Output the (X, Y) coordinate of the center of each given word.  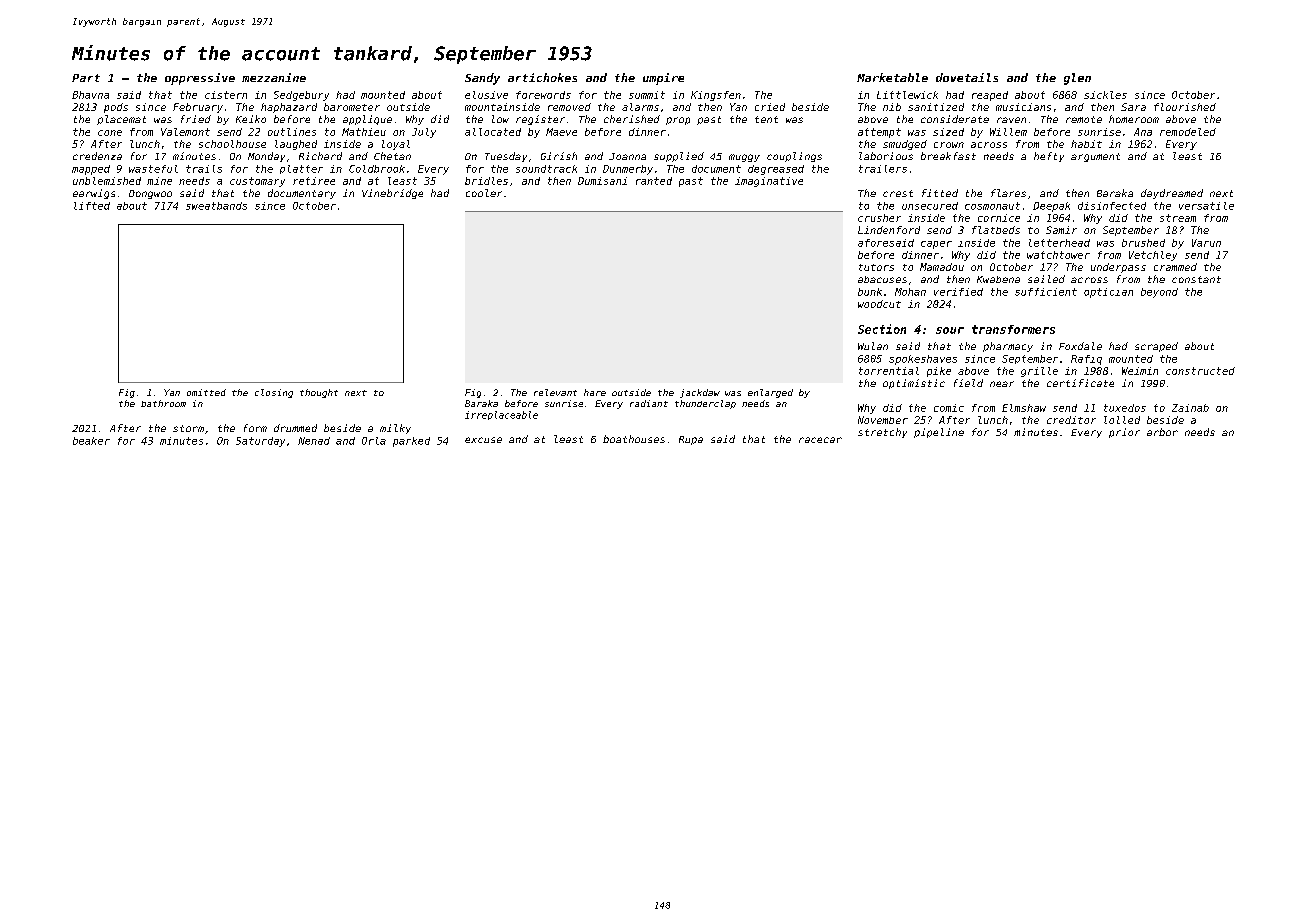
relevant (555, 392)
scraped (1156, 347)
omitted (206, 392)
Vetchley (1153, 256)
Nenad (314, 441)
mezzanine (274, 77)
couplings (794, 157)
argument (1095, 157)
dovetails (967, 77)
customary (257, 182)
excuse (483, 440)
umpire (663, 79)
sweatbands (216, 206)
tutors (876, 267)
